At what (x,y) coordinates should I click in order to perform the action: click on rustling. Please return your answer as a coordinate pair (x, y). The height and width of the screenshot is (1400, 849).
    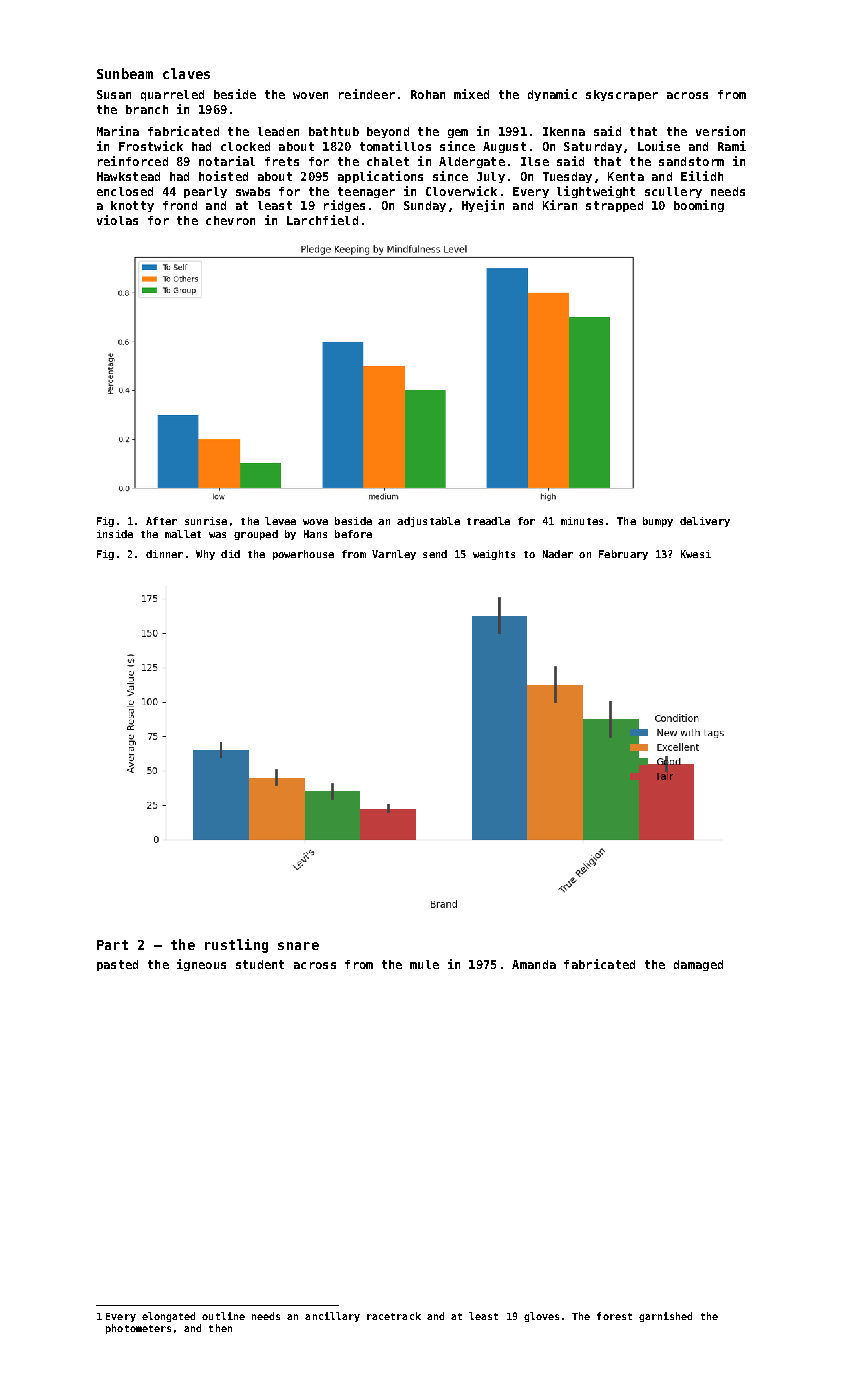
    Looking at the image, I should click on (236, 946).
